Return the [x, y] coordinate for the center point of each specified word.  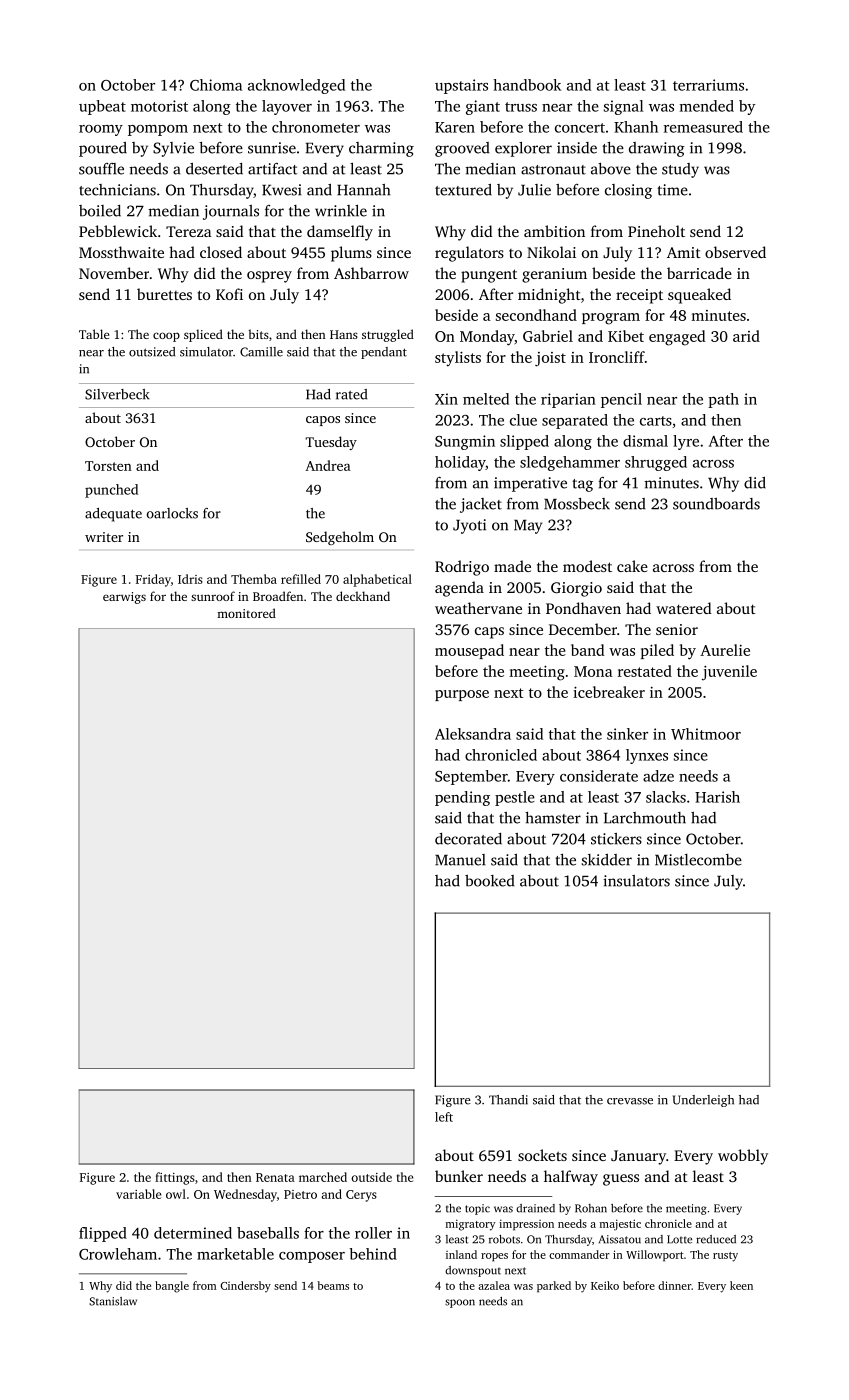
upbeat [102, 107]
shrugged [656, 463]
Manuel [460, 860]
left [444, 1117]
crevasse [630, 1101]
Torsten [108, 466]
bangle [172, 1287]
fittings [175, 1178]
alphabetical [377, 580]
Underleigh [703, 1101]
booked [489, 881]
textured [463, 190]
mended [707, 106]
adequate [113, 515]
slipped [524, 442]
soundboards [716, 504]
